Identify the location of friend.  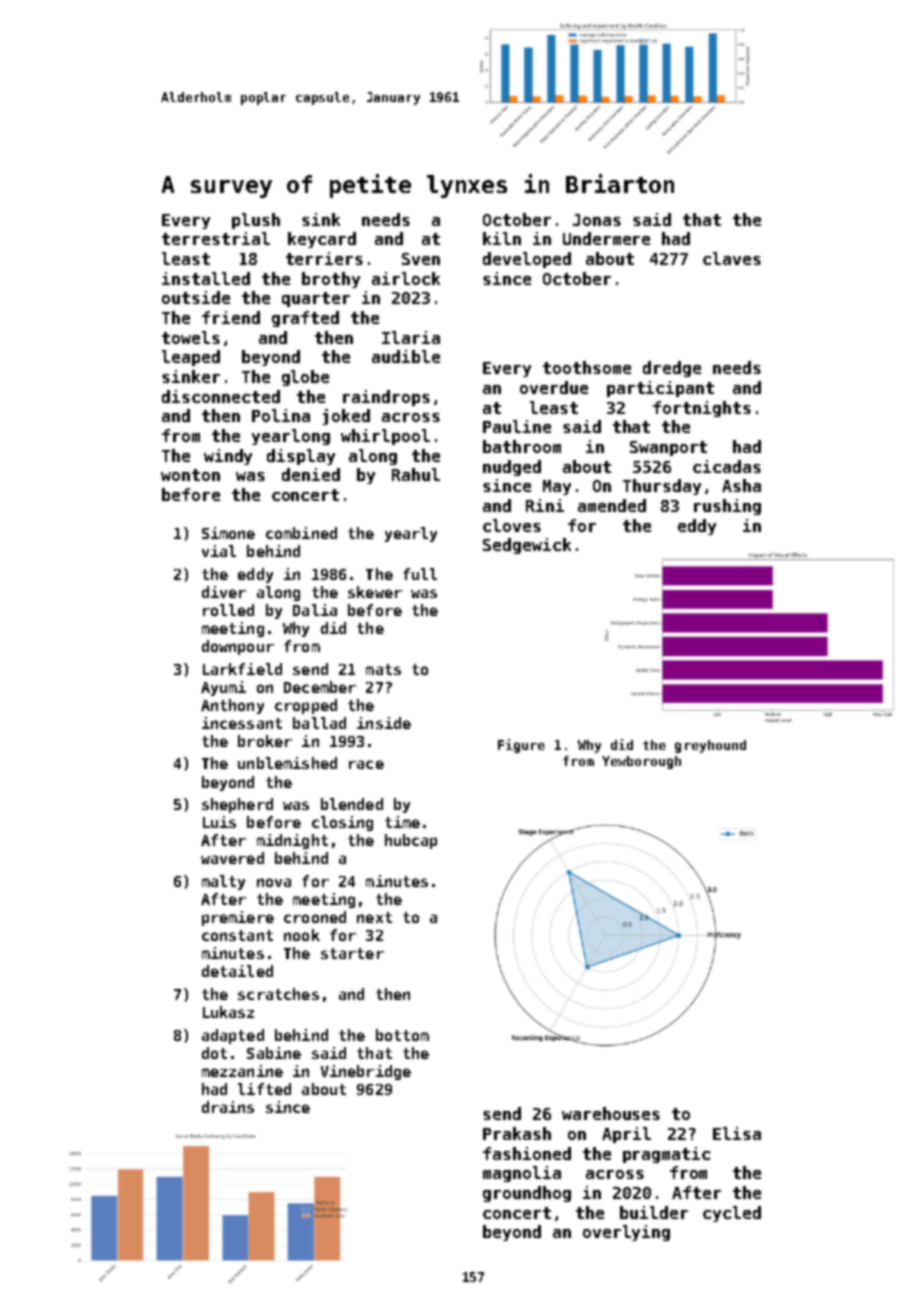
(231, 317).
